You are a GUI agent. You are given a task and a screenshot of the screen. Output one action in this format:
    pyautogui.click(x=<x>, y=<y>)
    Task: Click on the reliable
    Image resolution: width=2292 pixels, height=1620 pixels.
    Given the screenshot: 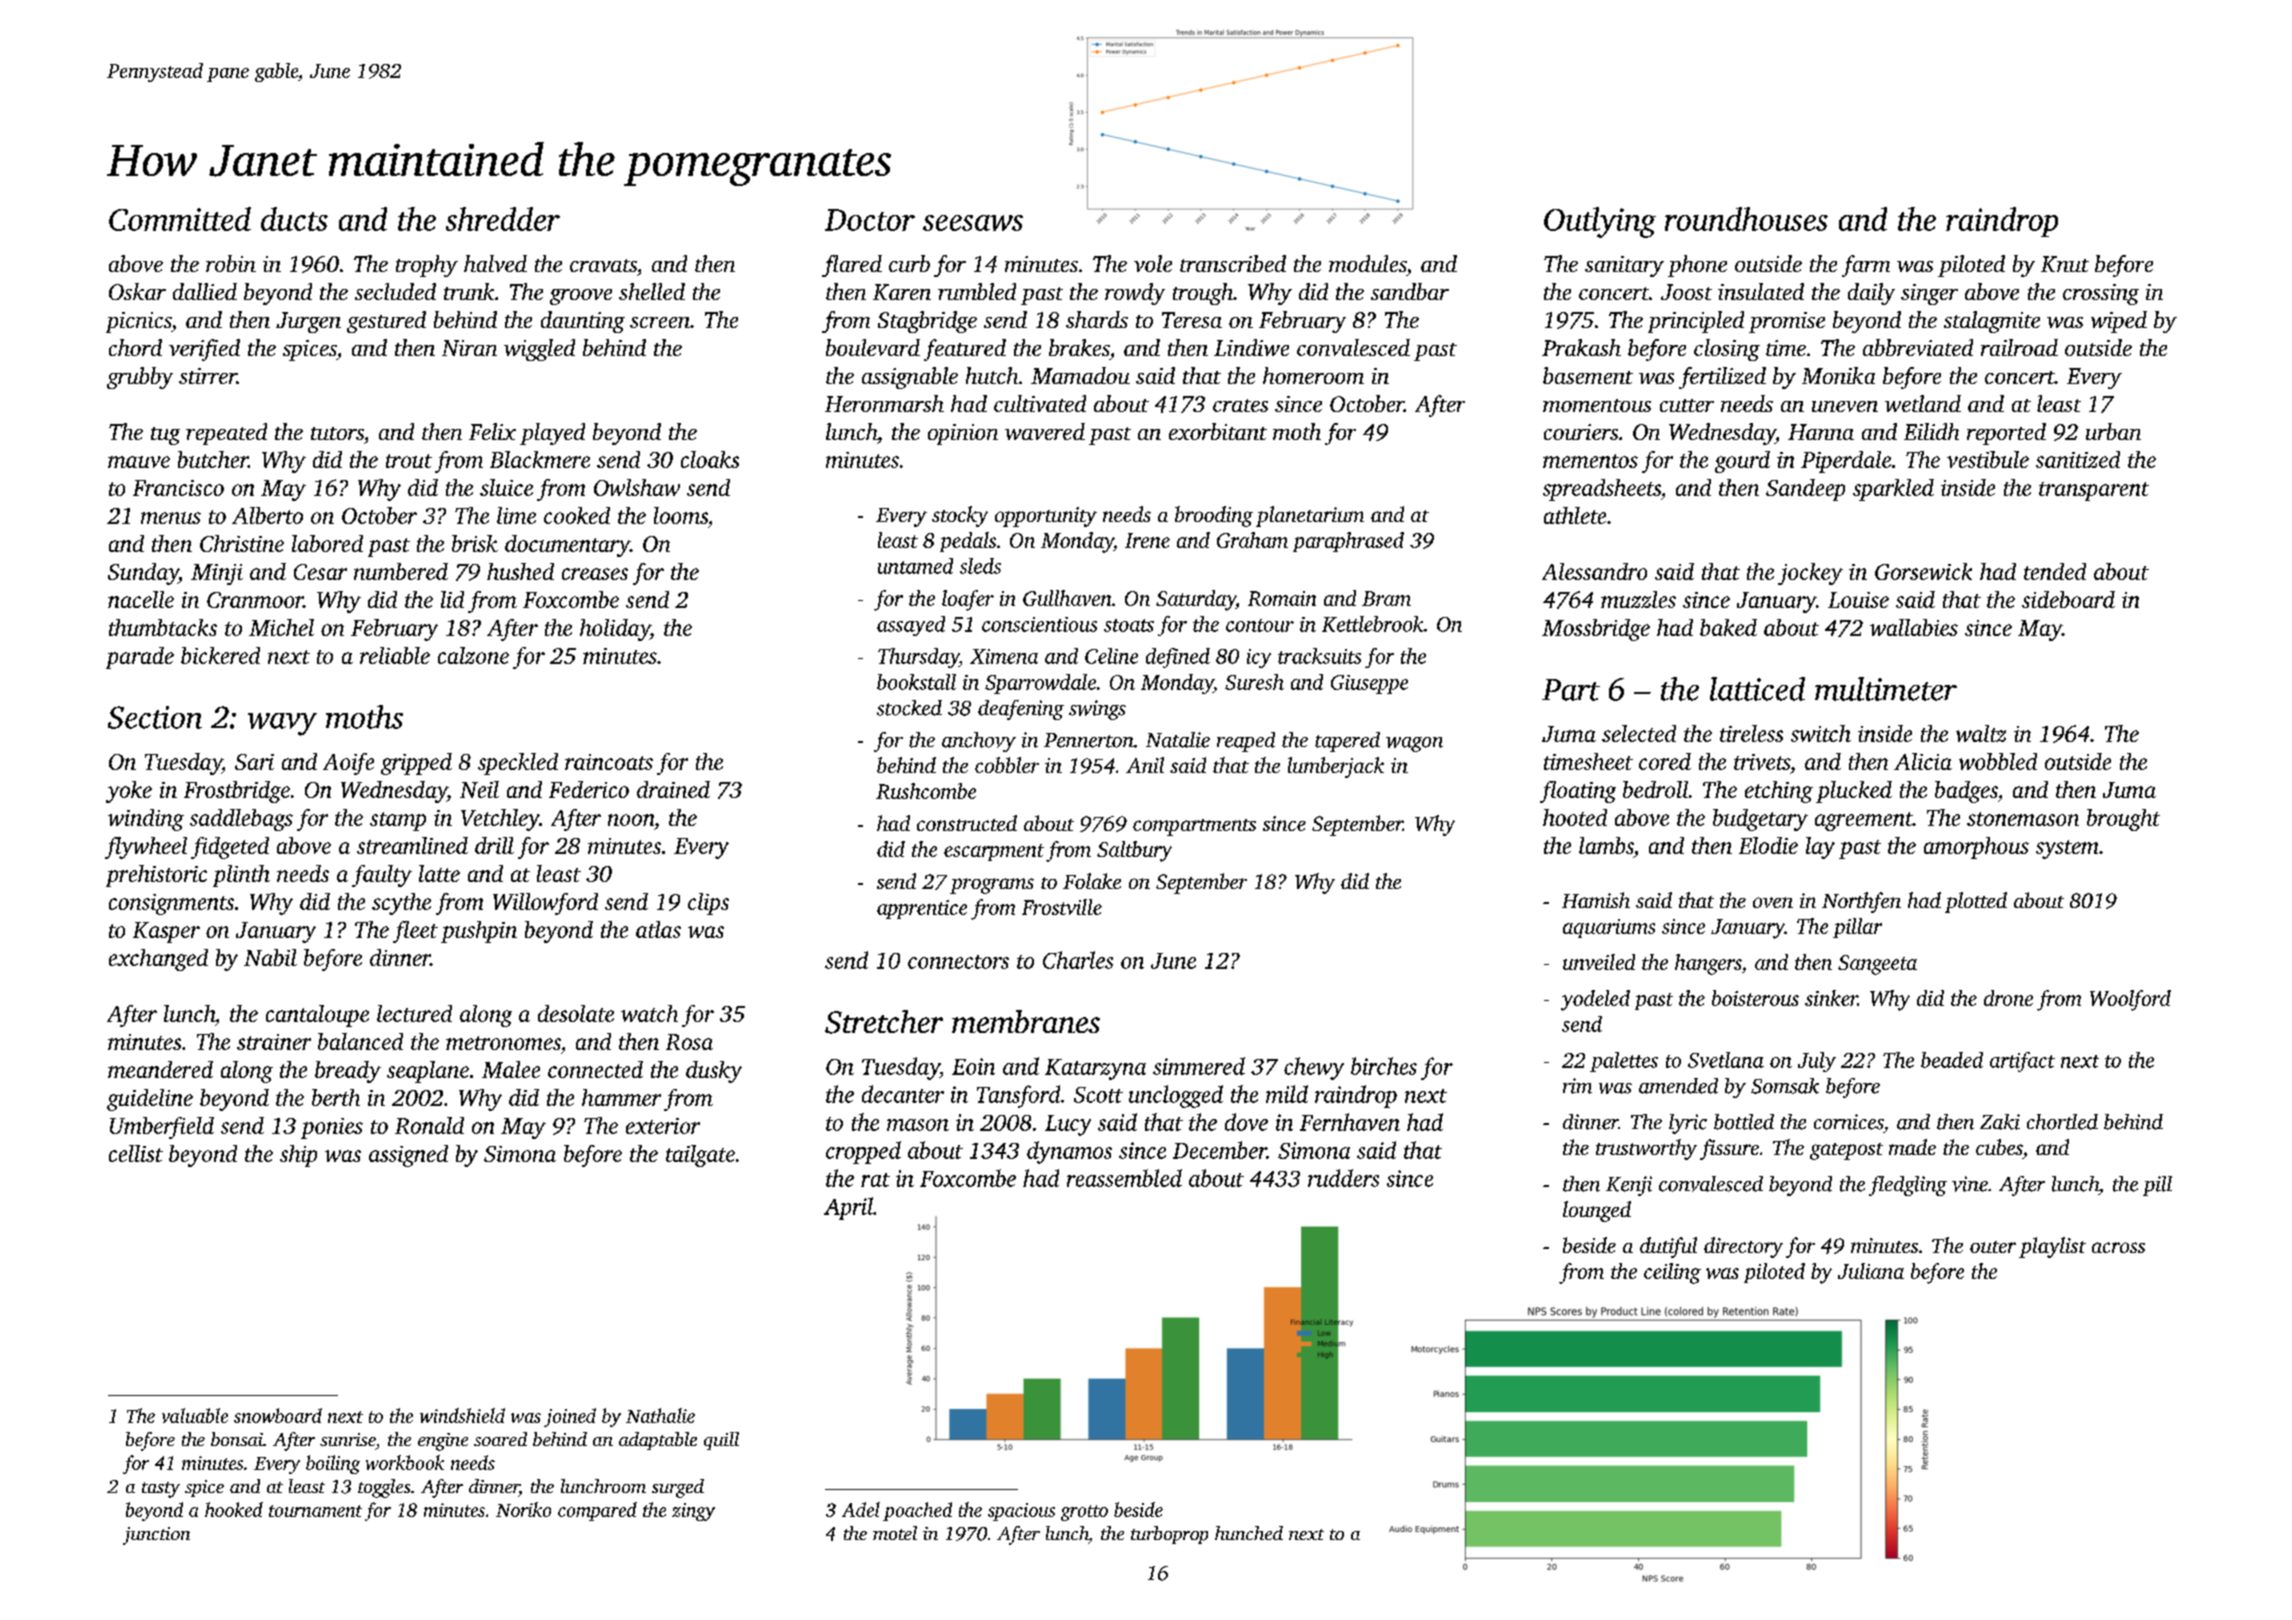 What is the action you would take?
    pyautogui.click(x=395, y=655)
